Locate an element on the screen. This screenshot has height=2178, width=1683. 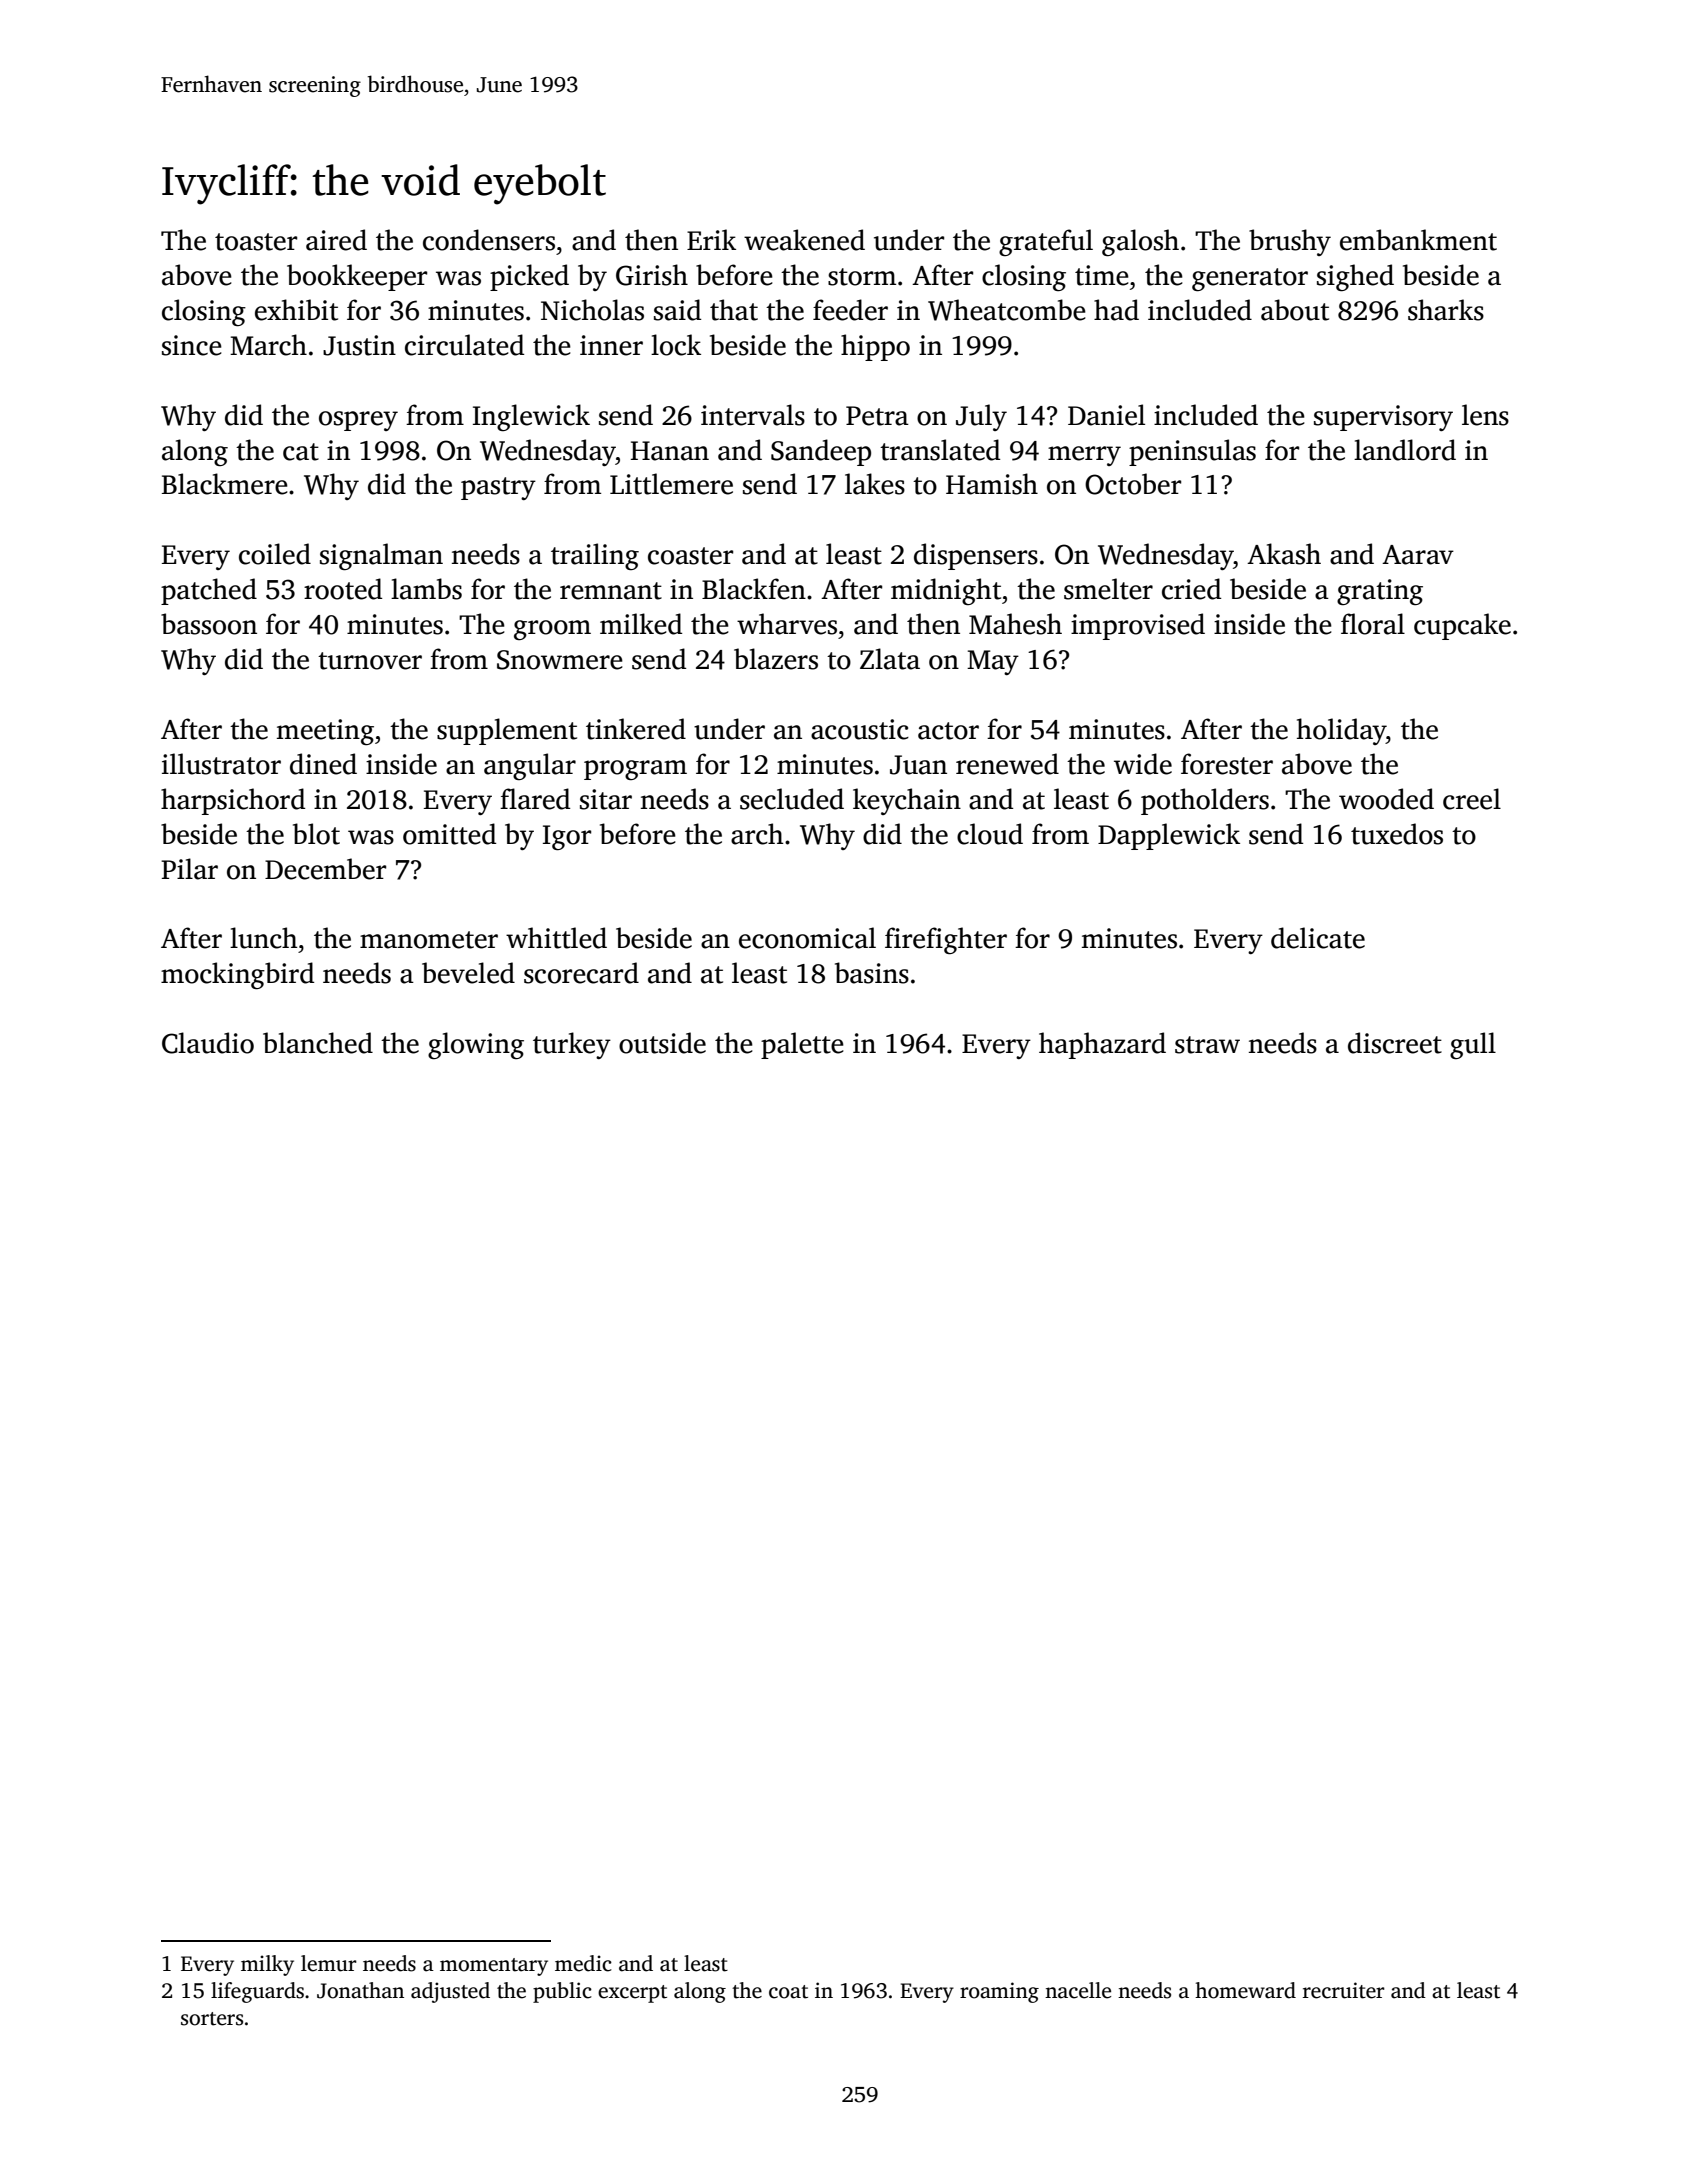
gull is located at coordinates (1473, 1045).
